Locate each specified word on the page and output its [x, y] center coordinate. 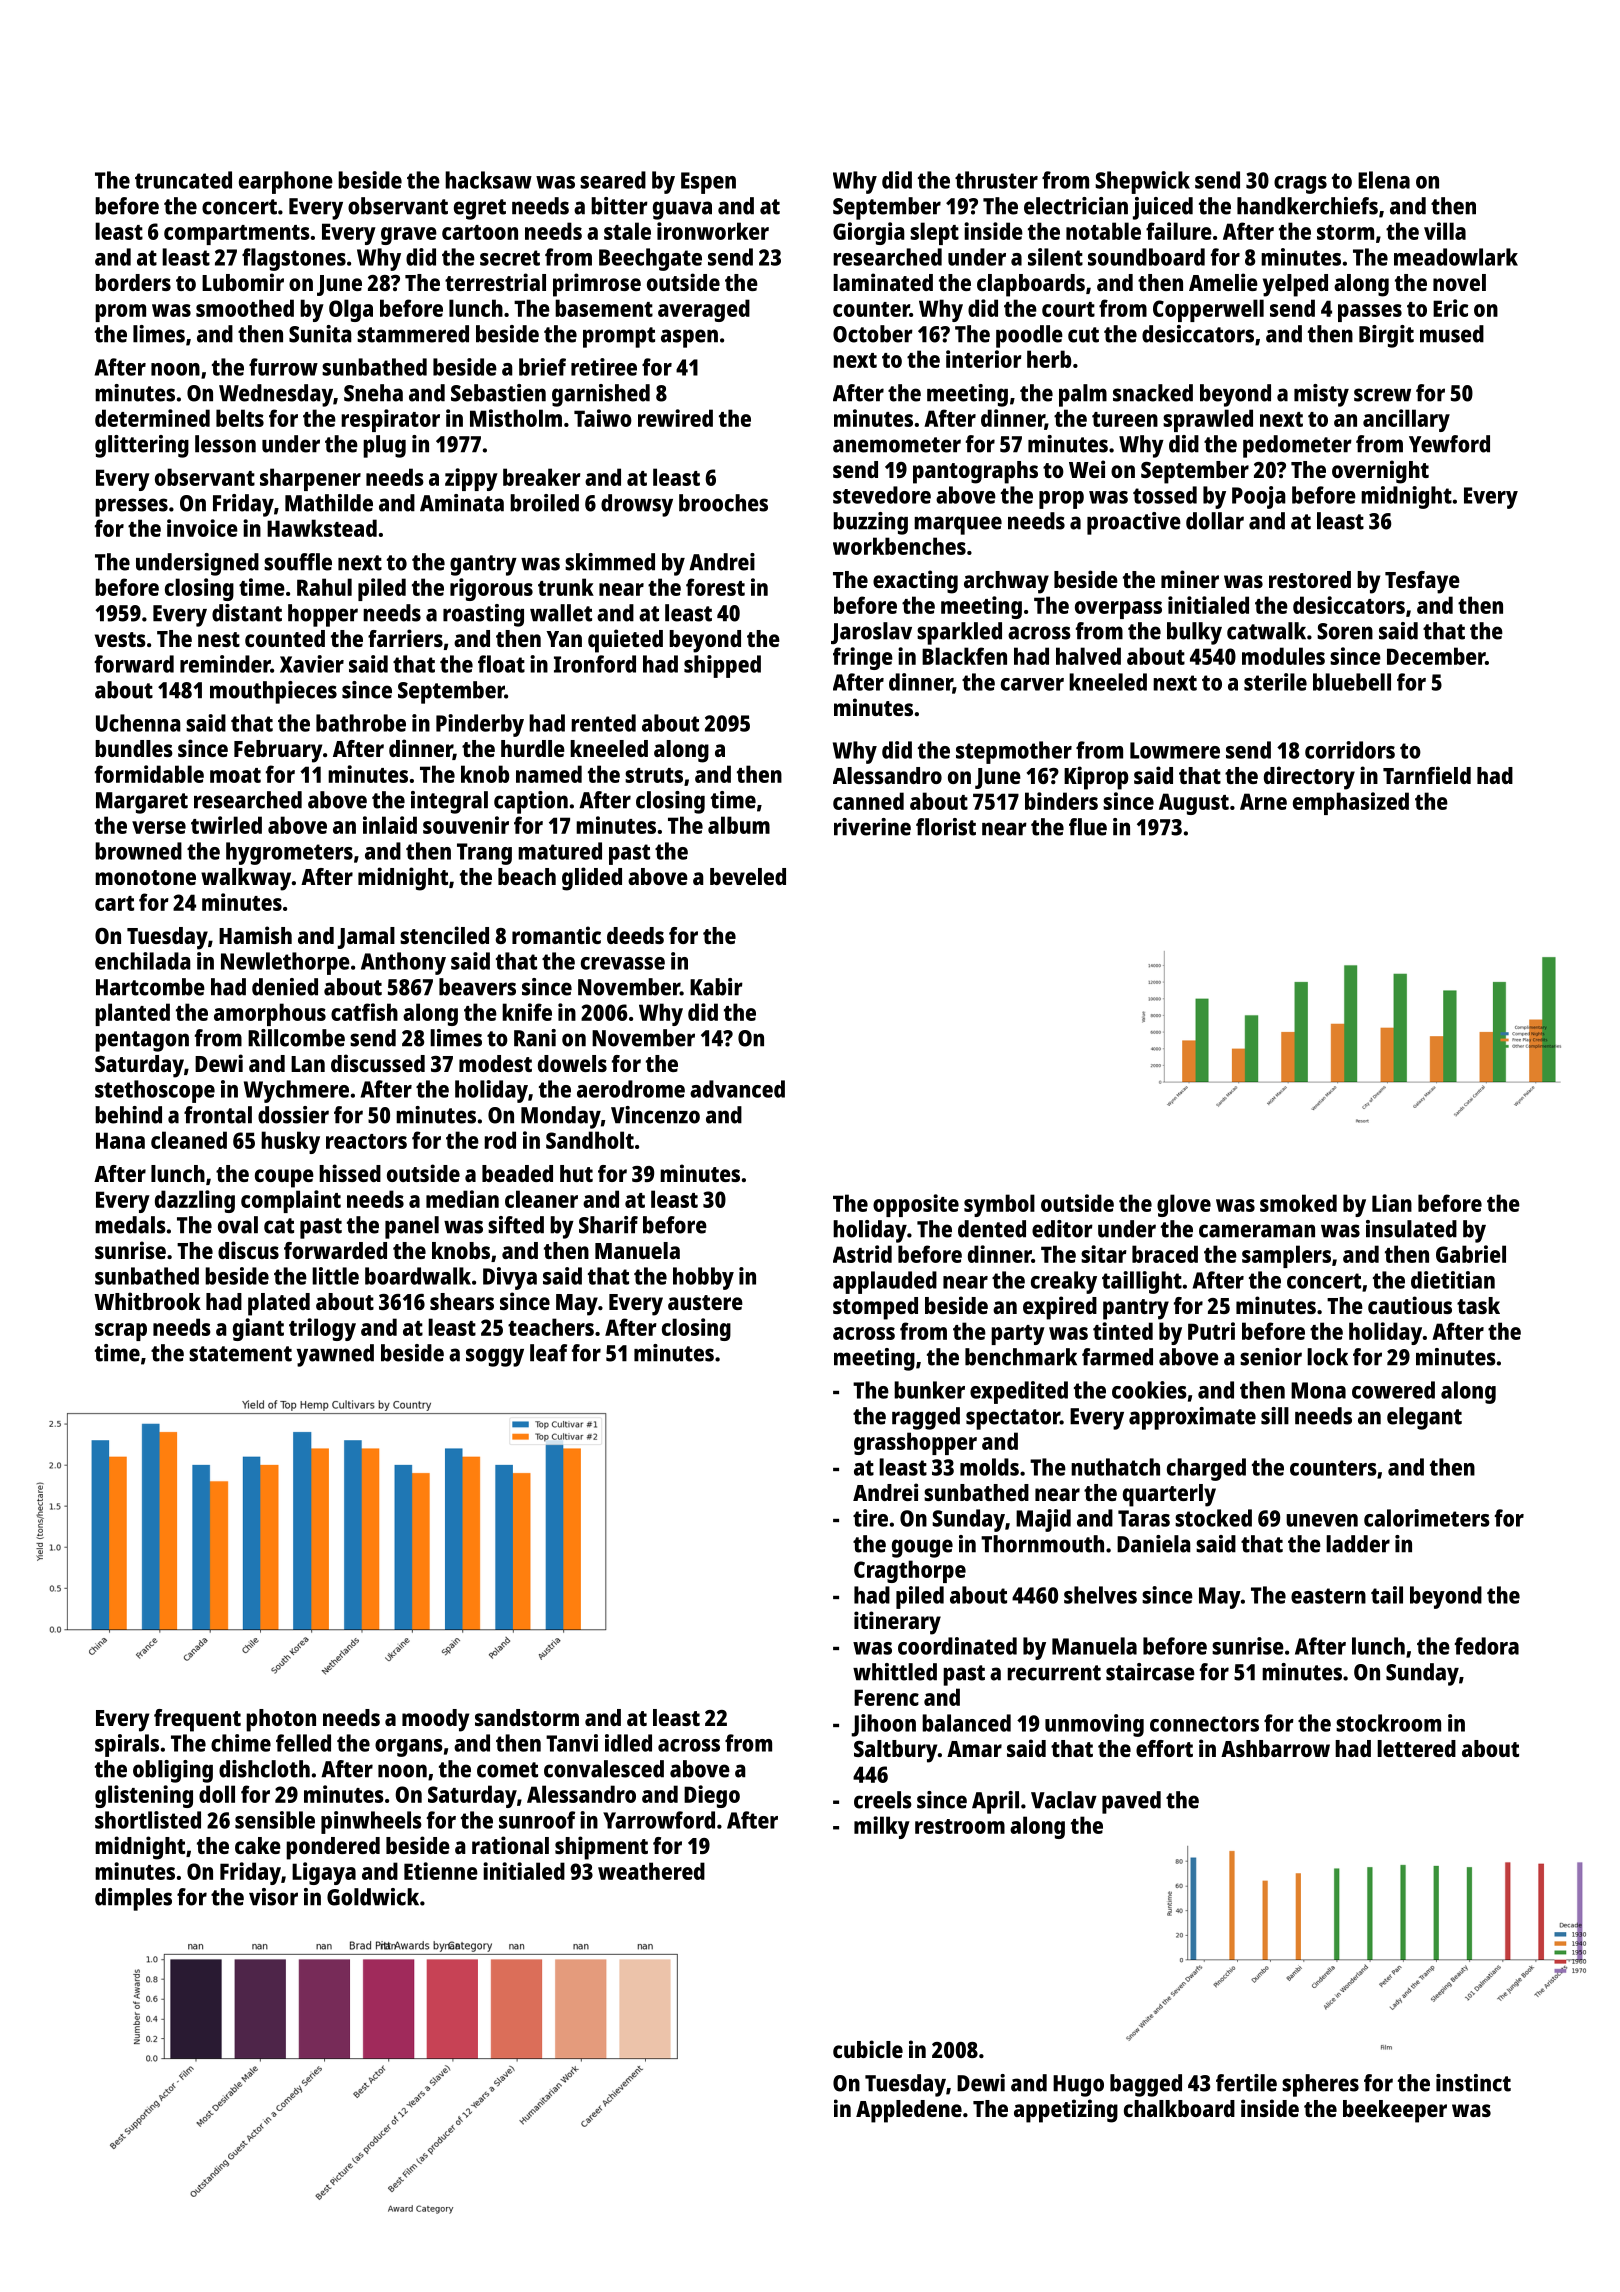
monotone [145, 877]
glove [1184, 1205]
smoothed [245, 308]
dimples [133, 1899]
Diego [712, 1796]
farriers [405, 638]
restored [1310, 579]
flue [1088, 827]
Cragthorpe [910, 1571]
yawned [335, 1355]
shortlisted [148, 1820]
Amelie [1223, 282]
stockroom [1388, 1723]
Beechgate [650, 259]
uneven [1322, 1520]
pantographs [975, 472]
